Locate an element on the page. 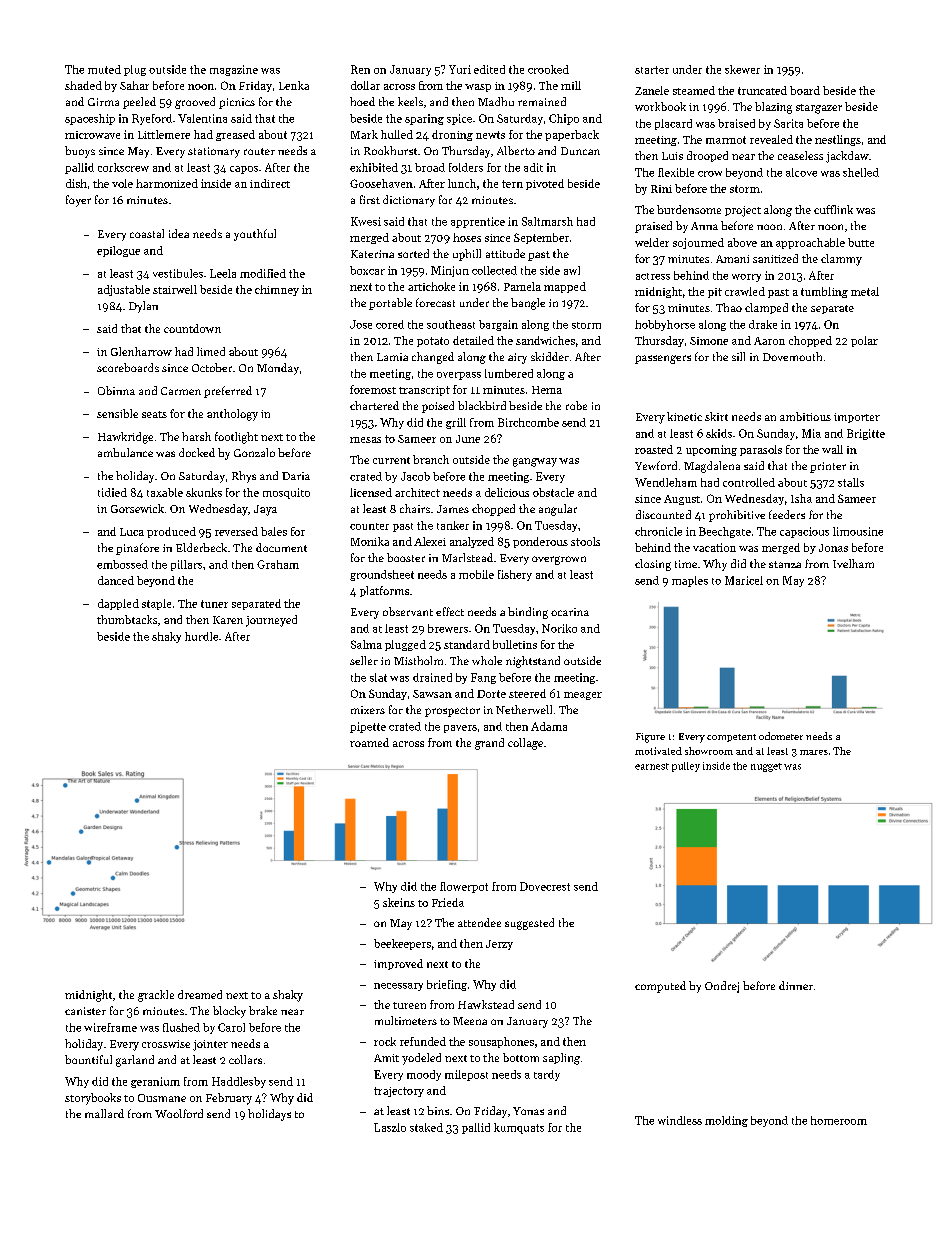  butte is located at coordinates (861, 242).
